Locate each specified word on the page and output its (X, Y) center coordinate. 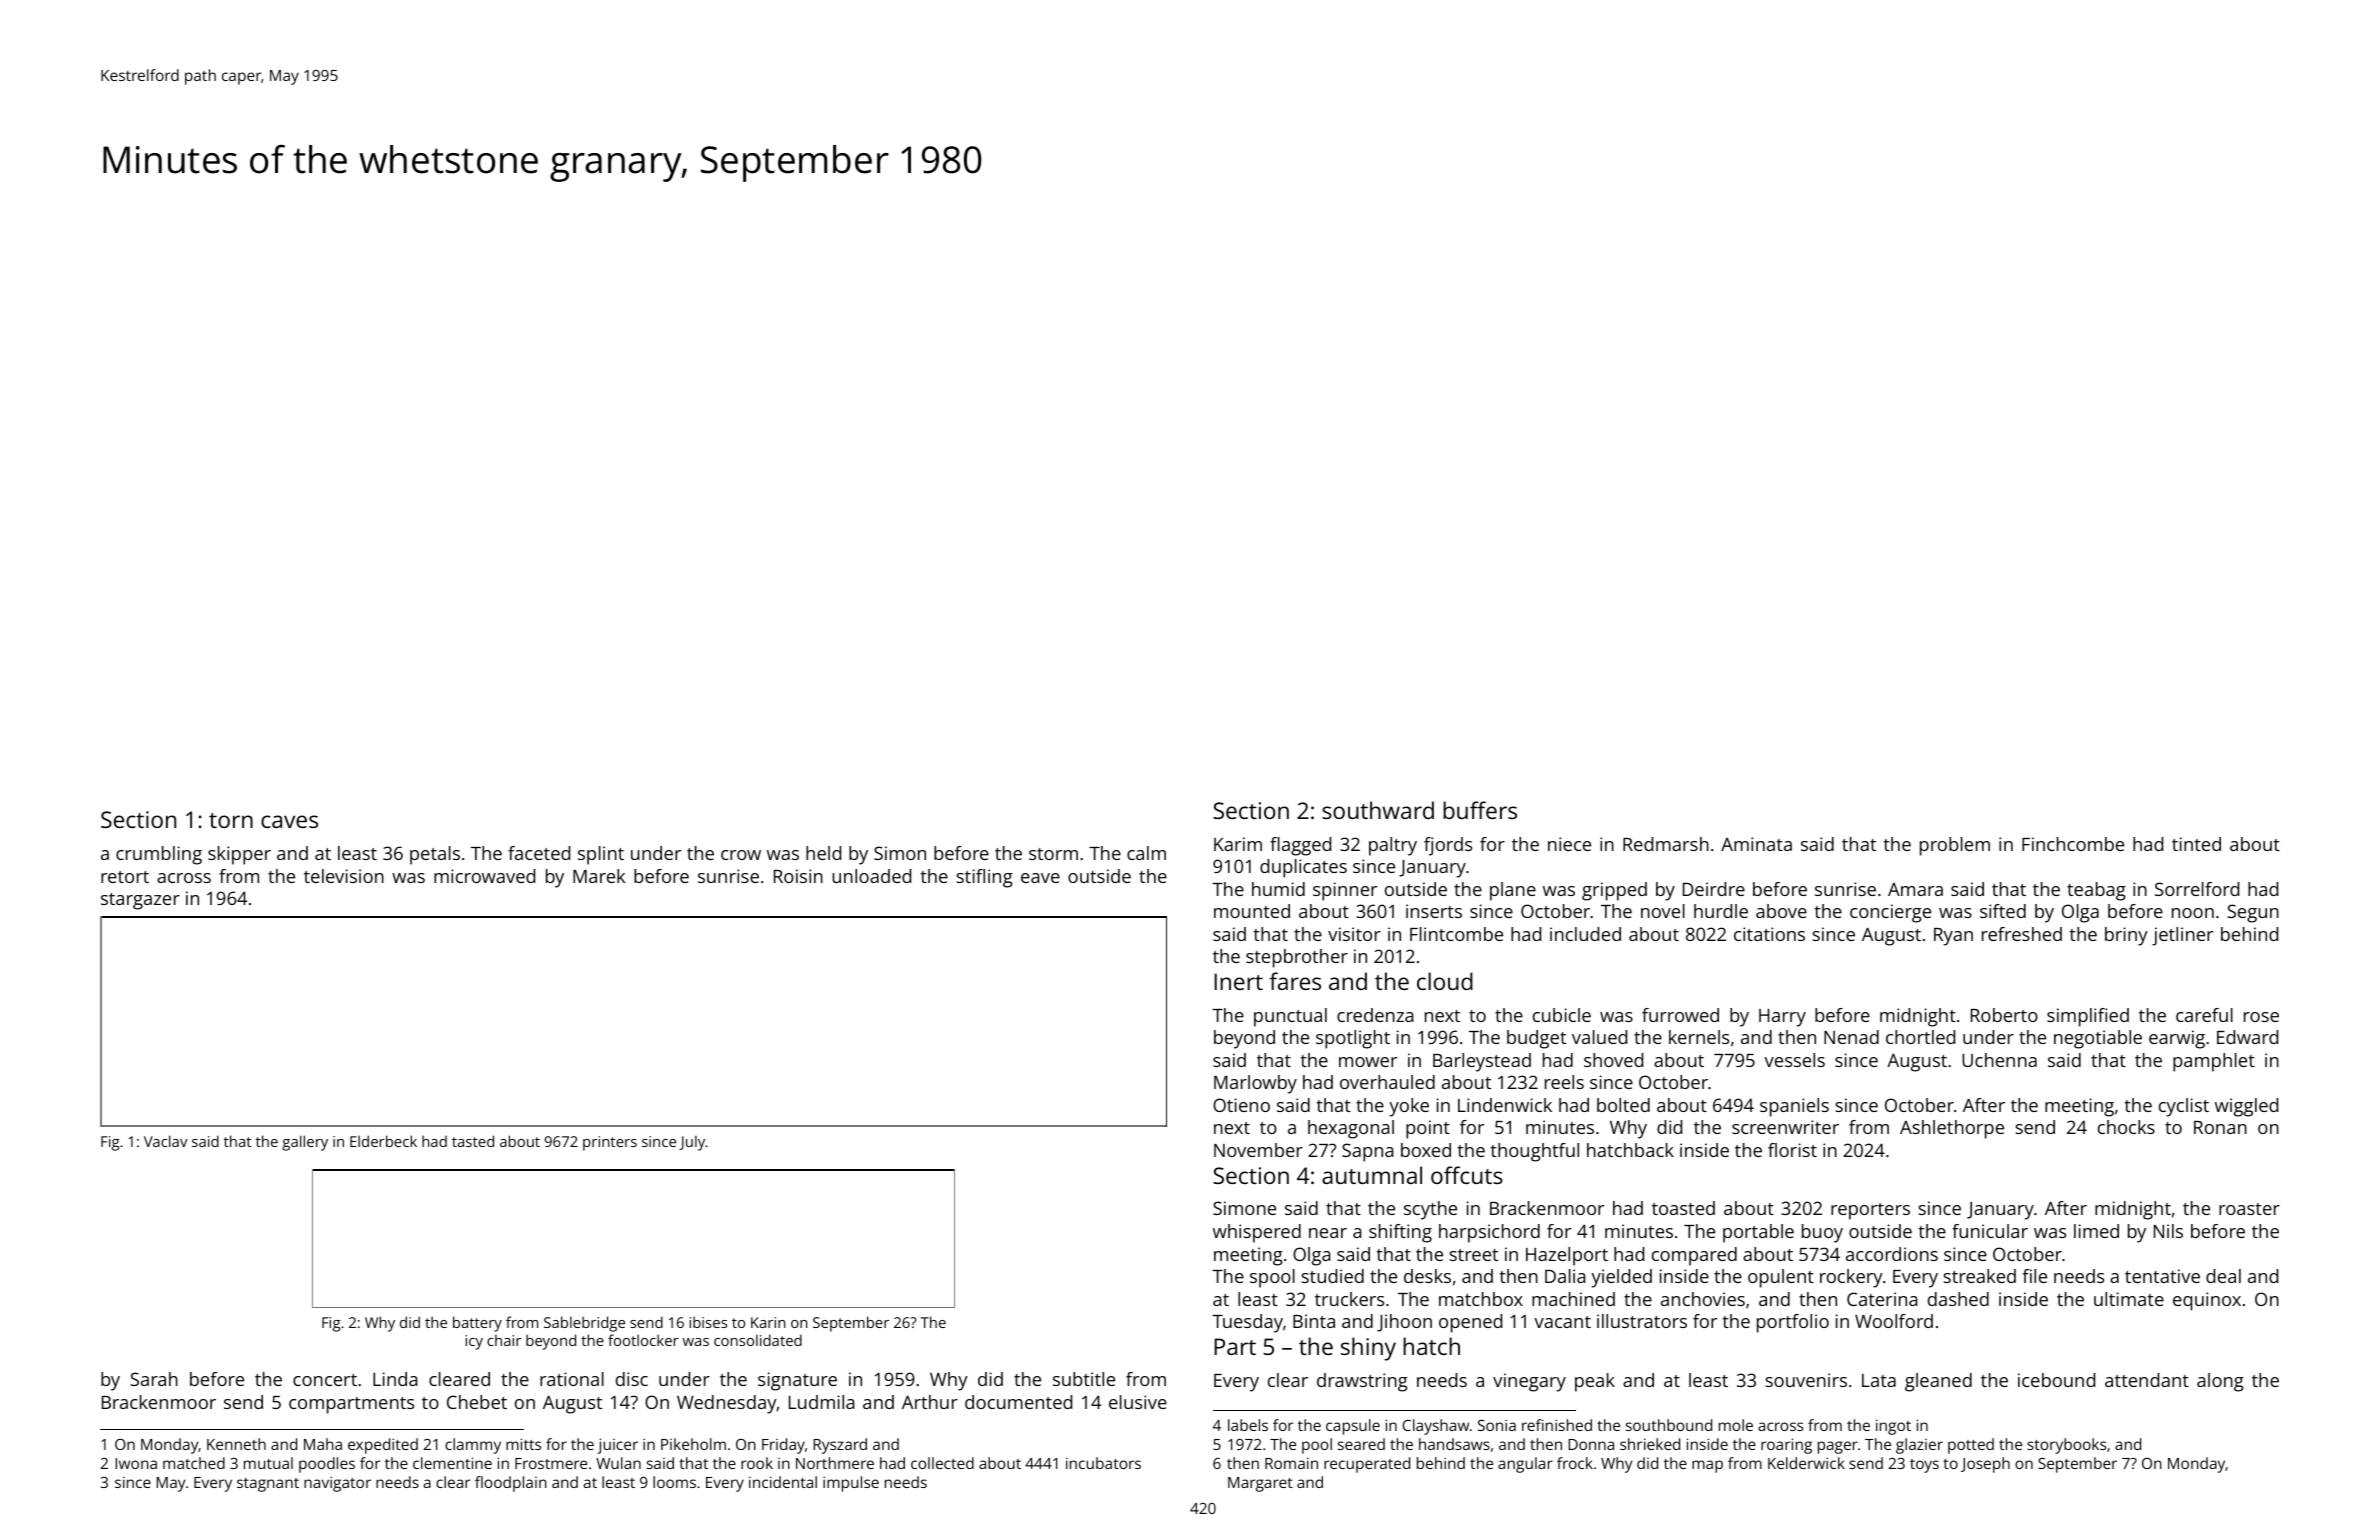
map (1707, 1466)
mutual (268, 1463)
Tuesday (1247, 1323)
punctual (1290, 1017)
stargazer (140, 901)
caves (289, 821)
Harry (1782, 1018)
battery (477, 1324)
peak (1595, 1382)
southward (1378, 810)
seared (1361, 1444)
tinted (2196, 844)
